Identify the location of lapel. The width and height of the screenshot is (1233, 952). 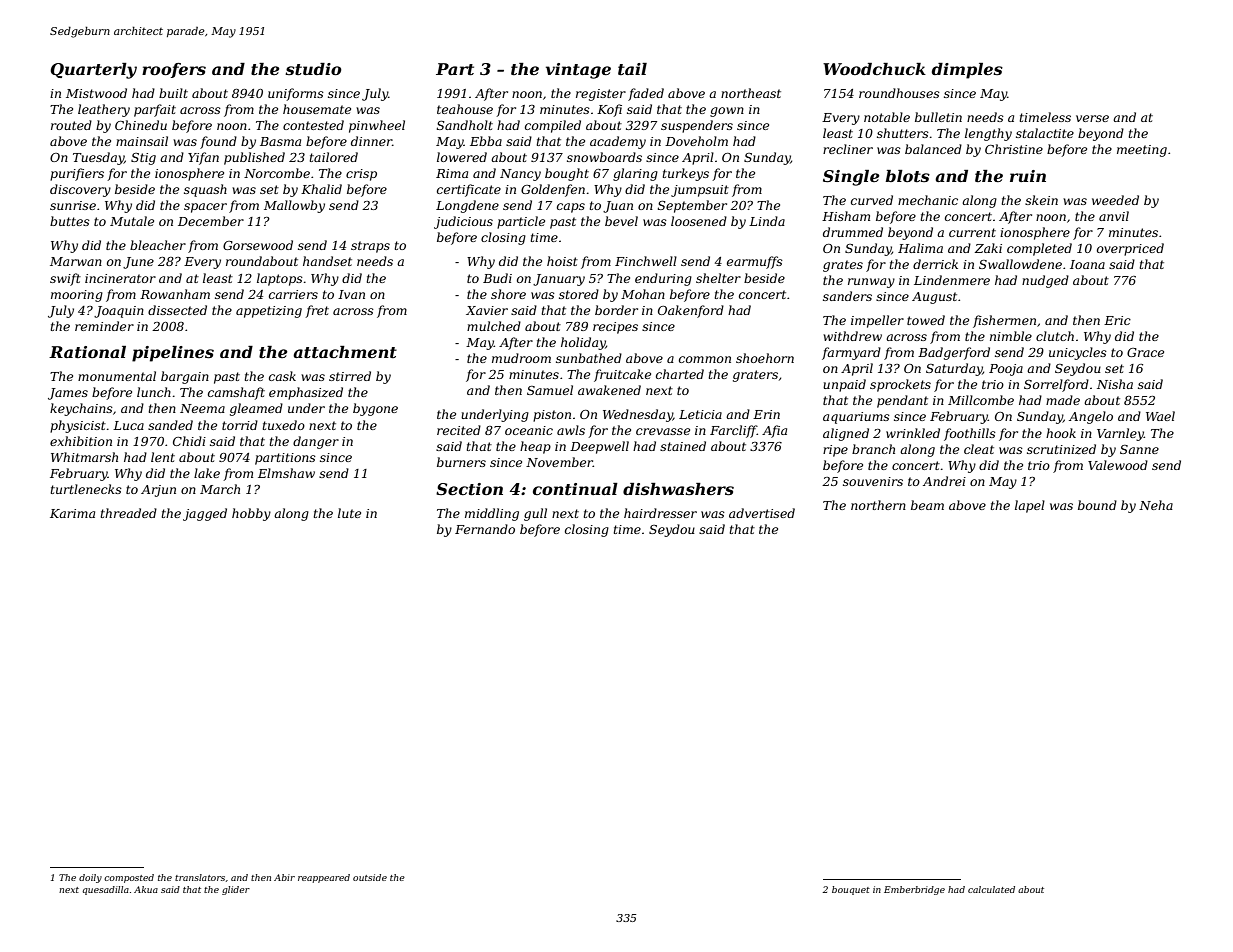
(1030, 506).
